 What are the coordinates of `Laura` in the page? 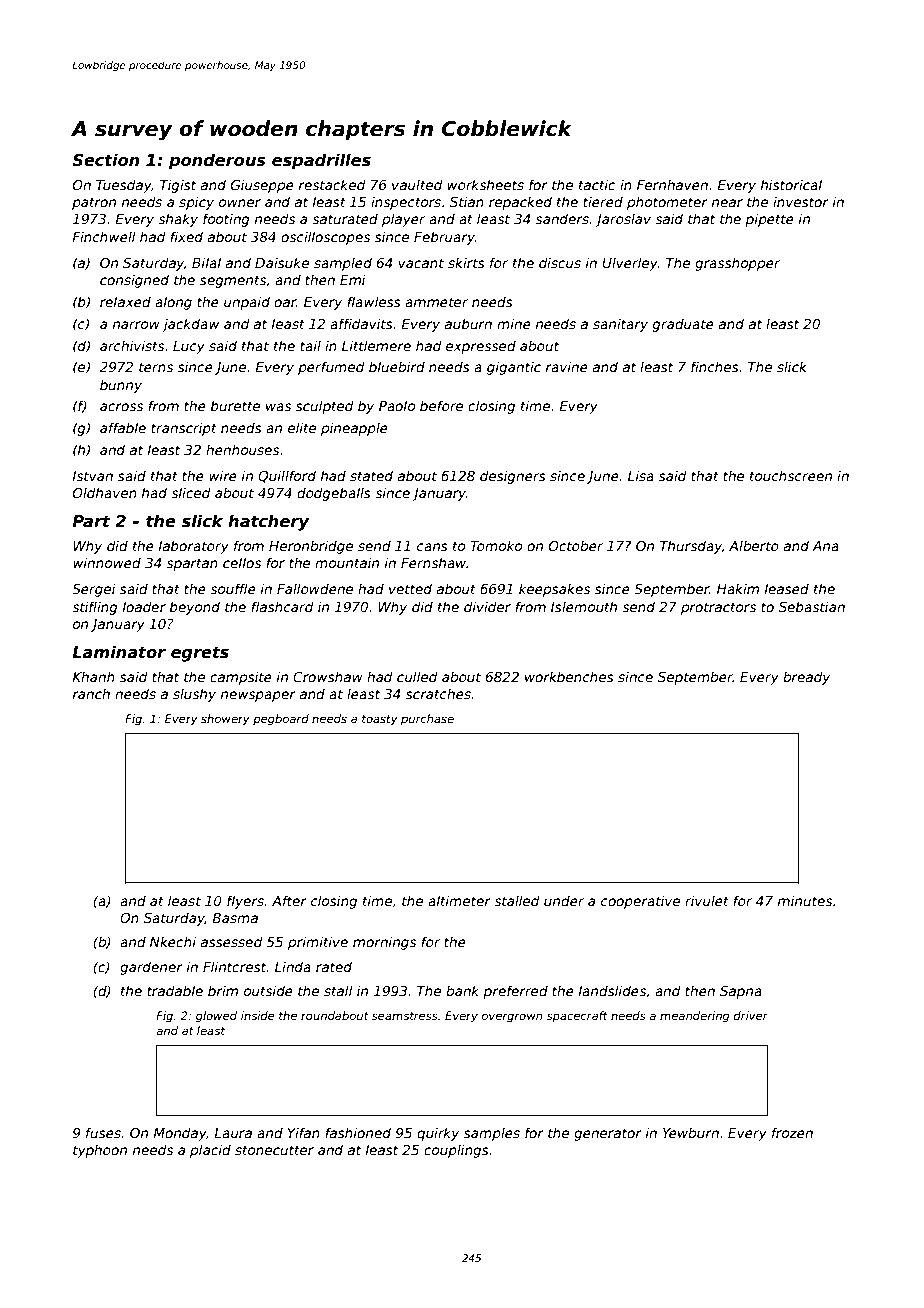 It's located at (233, 1133).
